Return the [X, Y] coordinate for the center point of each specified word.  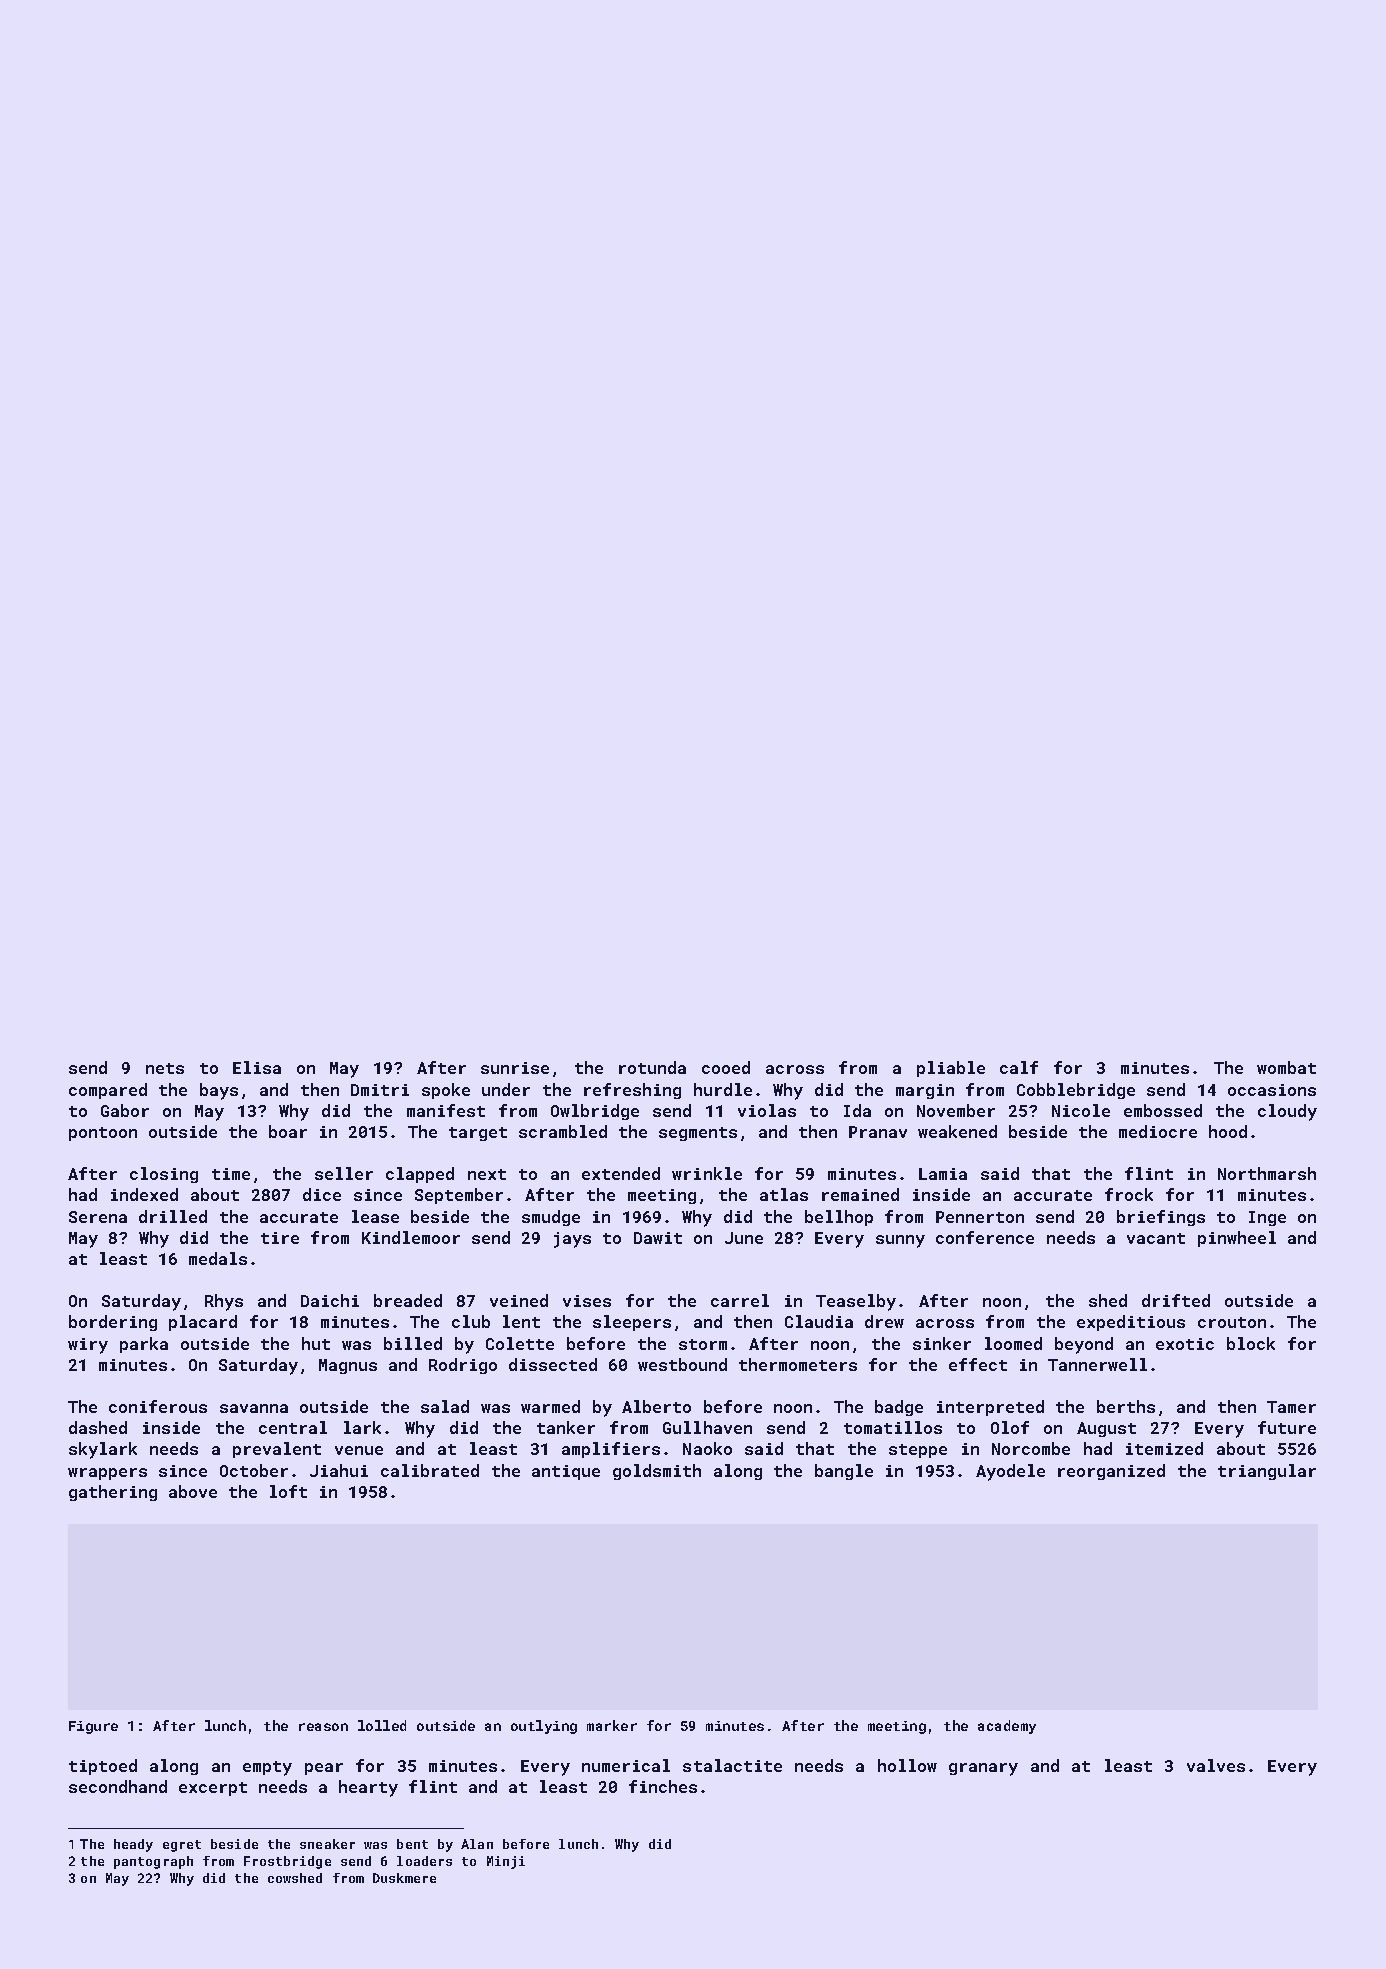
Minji [506, 1862]
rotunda [652, 1067]
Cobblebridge [1076, 1091]
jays [572, 1240]
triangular [1267, 1472]
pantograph [153, 1862]
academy [1007, 1727]
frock [1129, 1194]
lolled [382, 1725]
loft [288, 1491]
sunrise [515, 1068]
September [459, 1196]
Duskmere [404, 1878]
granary [983, 1769]
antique [566, 1472]
